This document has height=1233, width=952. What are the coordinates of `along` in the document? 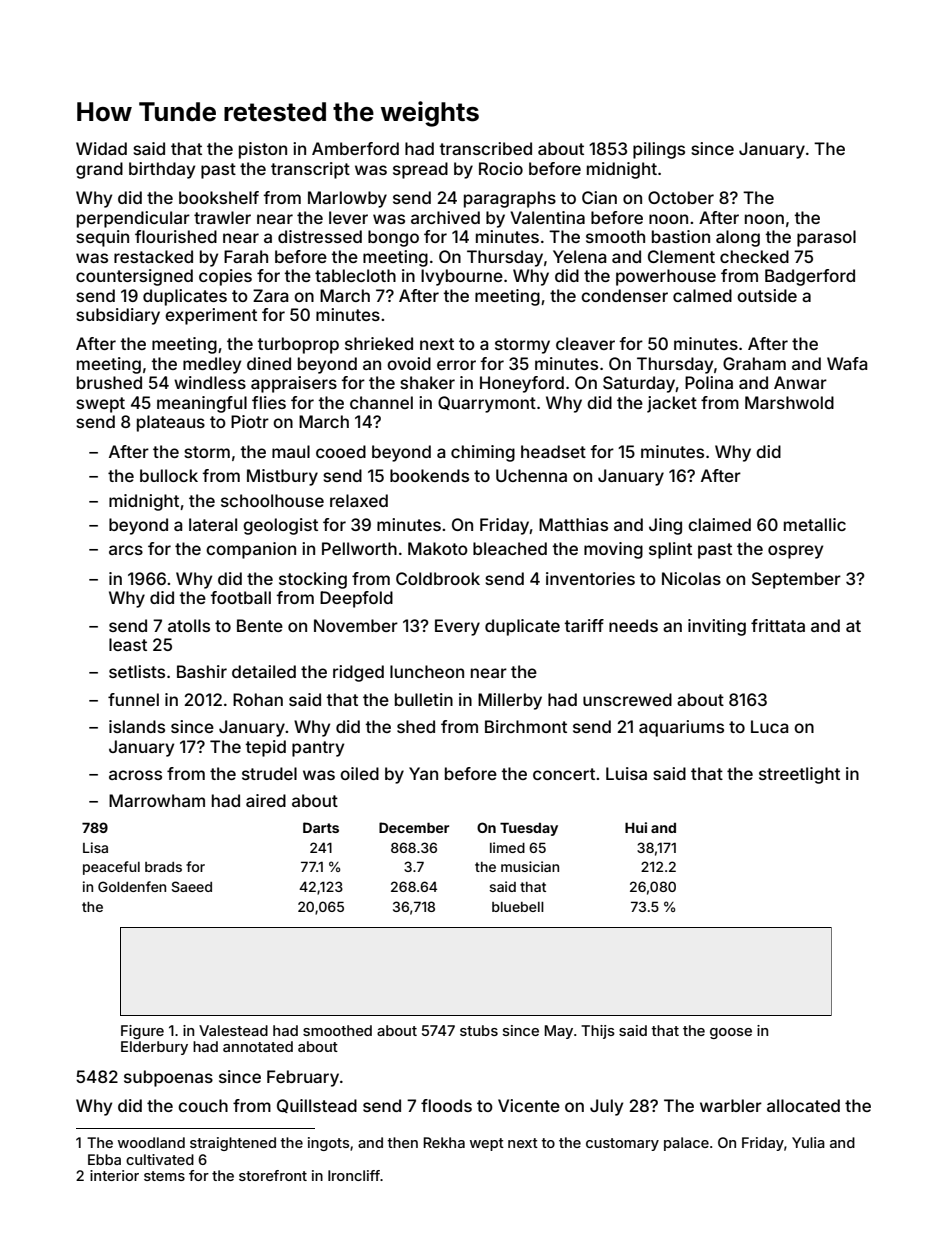 It's located at (738, 238).
